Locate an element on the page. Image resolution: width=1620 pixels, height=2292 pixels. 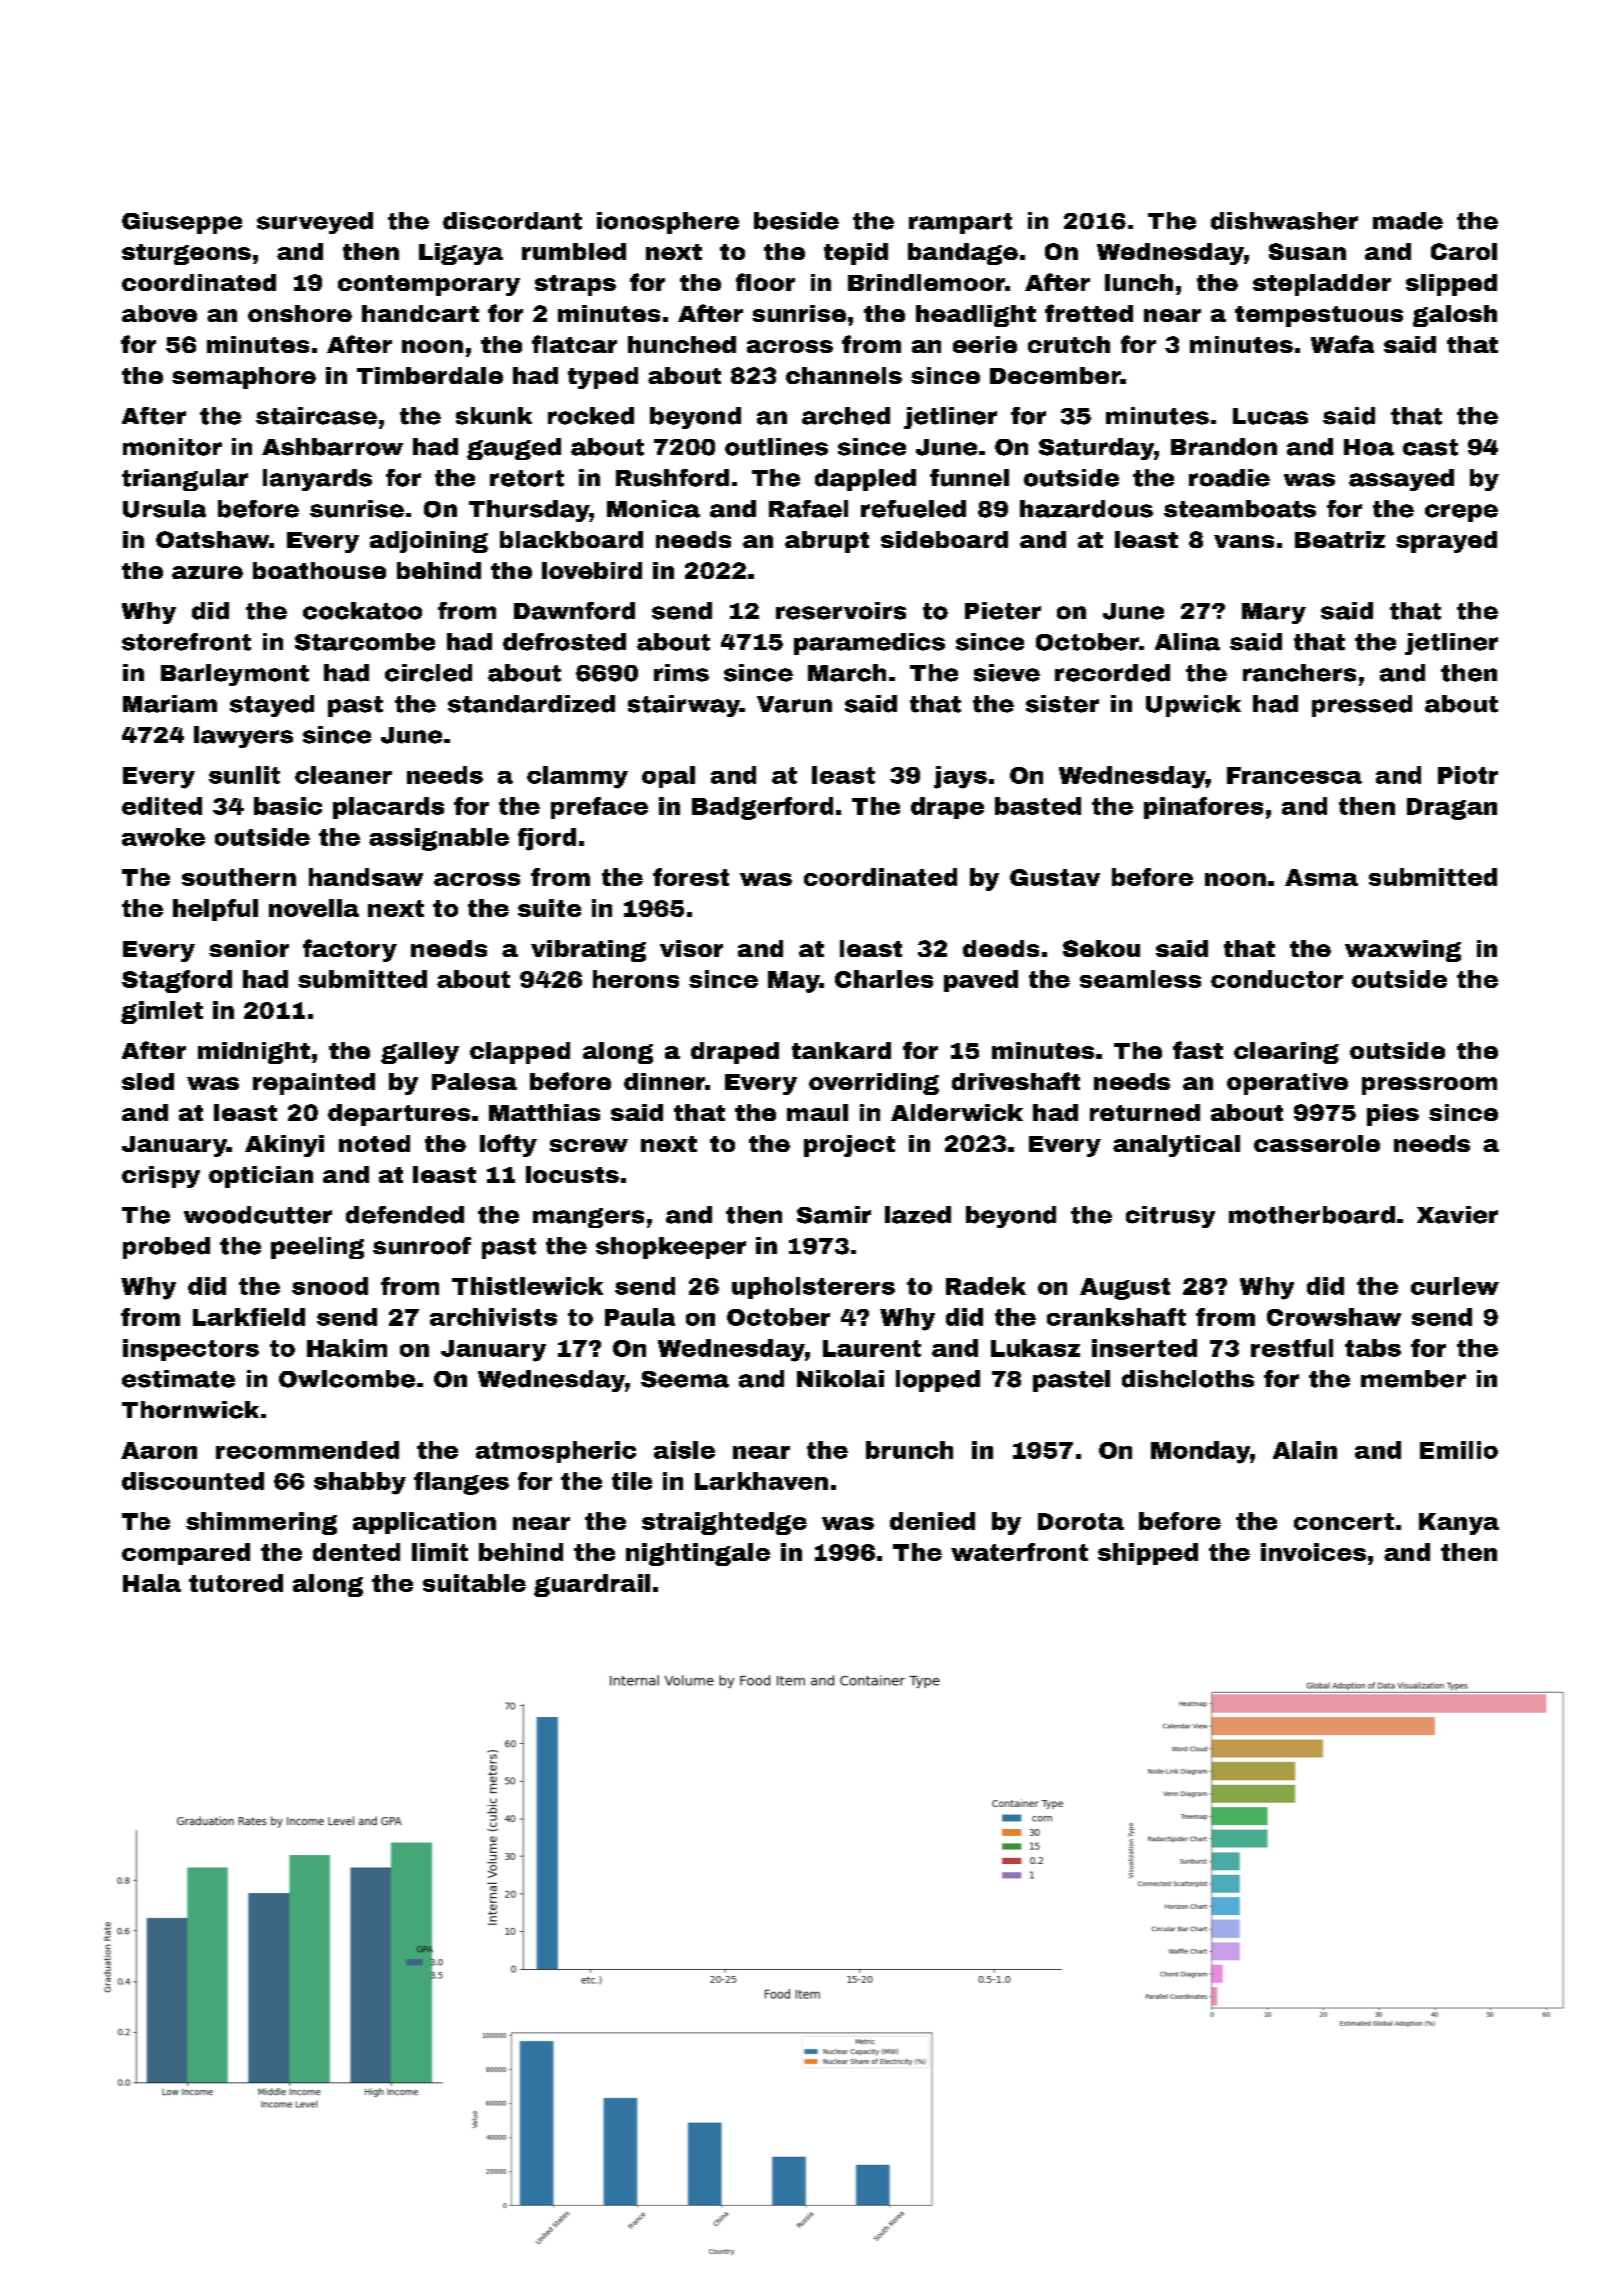
retort is located at coordinates (527, 478).
